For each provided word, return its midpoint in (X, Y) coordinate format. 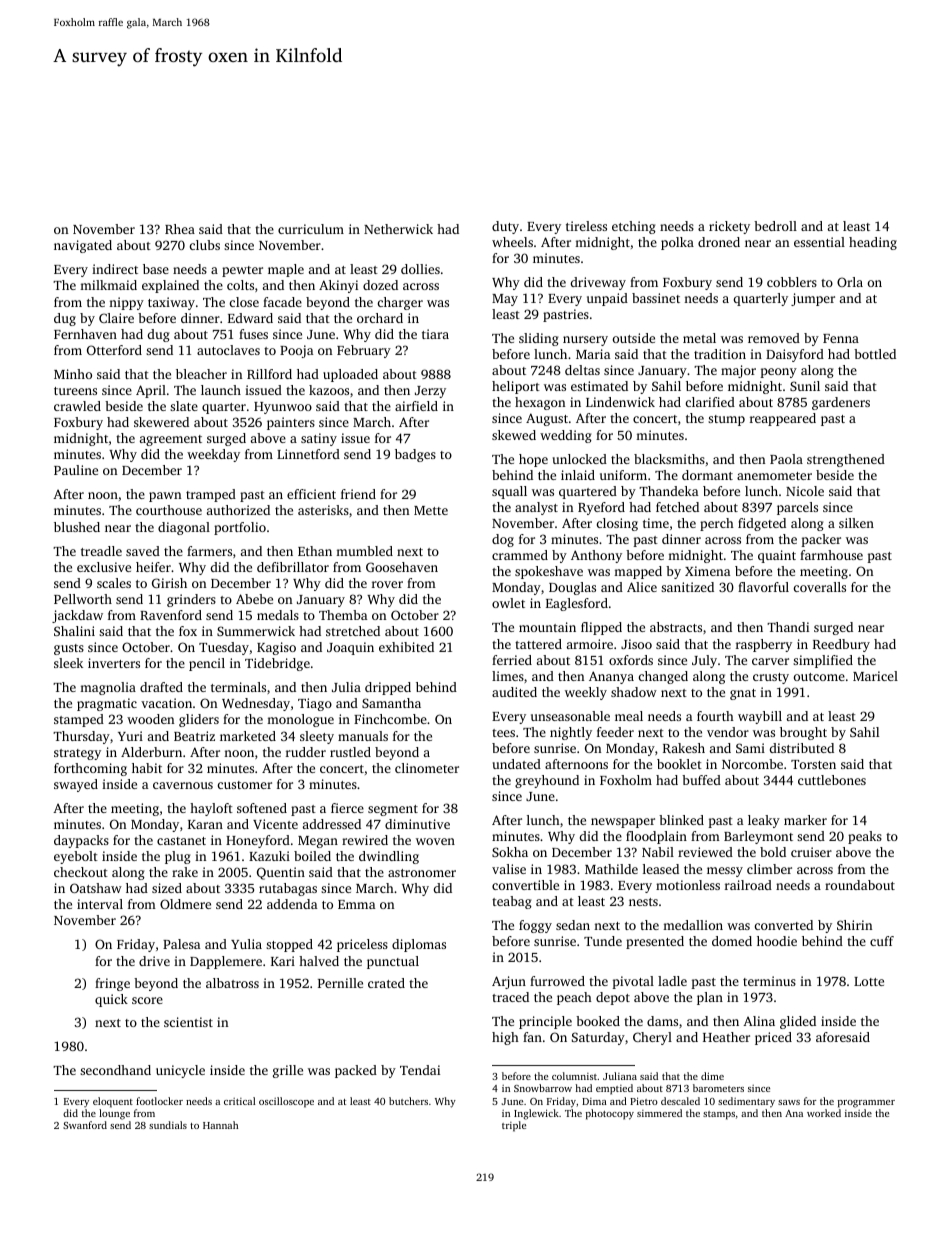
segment (393, 810)
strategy (77, 754)
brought (803, 733)
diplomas (419, 945)
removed (774, 338)
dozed (380, 285)
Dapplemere (226, 962)
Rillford (269, 374)
